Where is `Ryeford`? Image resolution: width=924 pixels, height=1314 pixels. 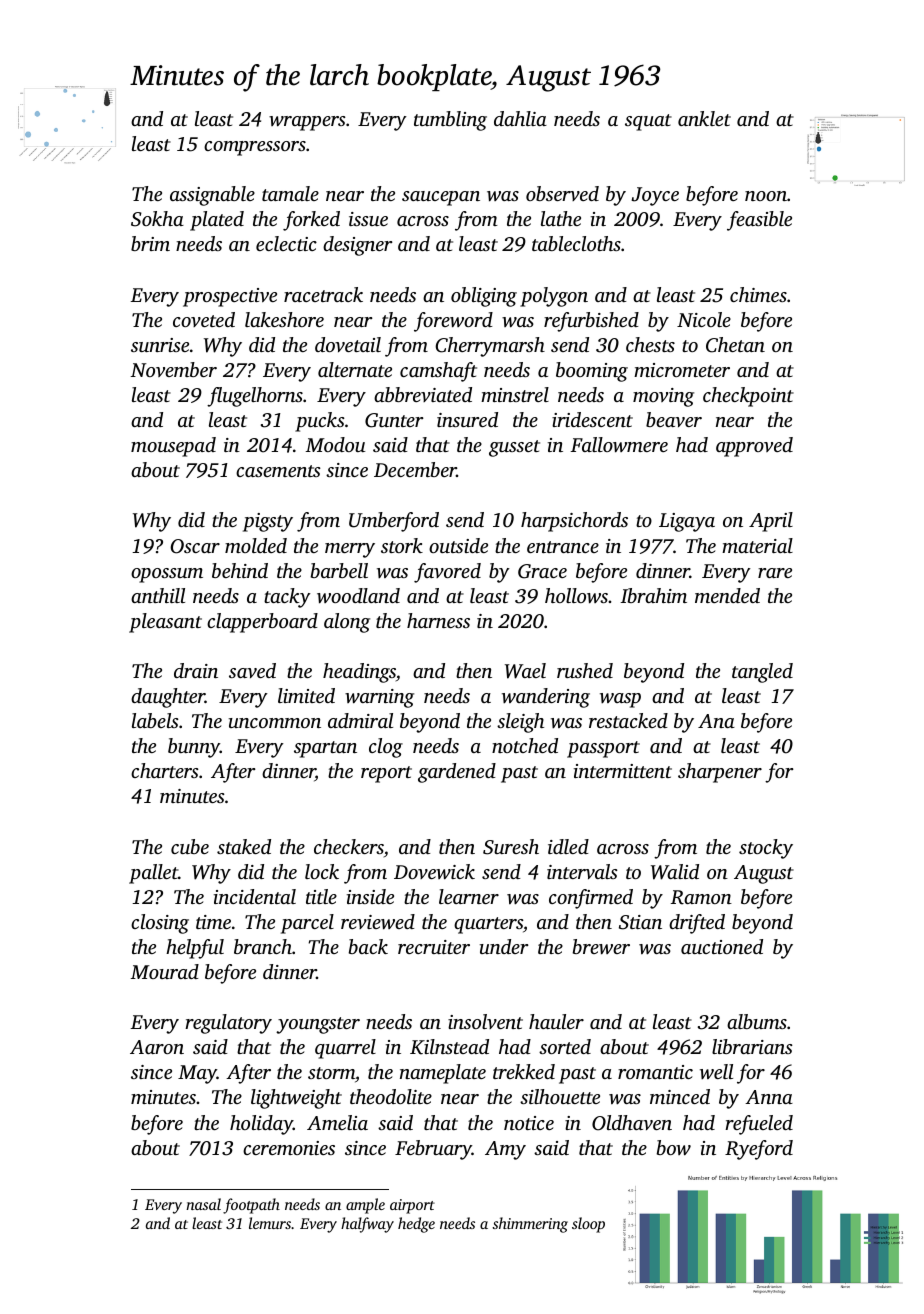 Ryeford is located at coordinates (759, 1150).
